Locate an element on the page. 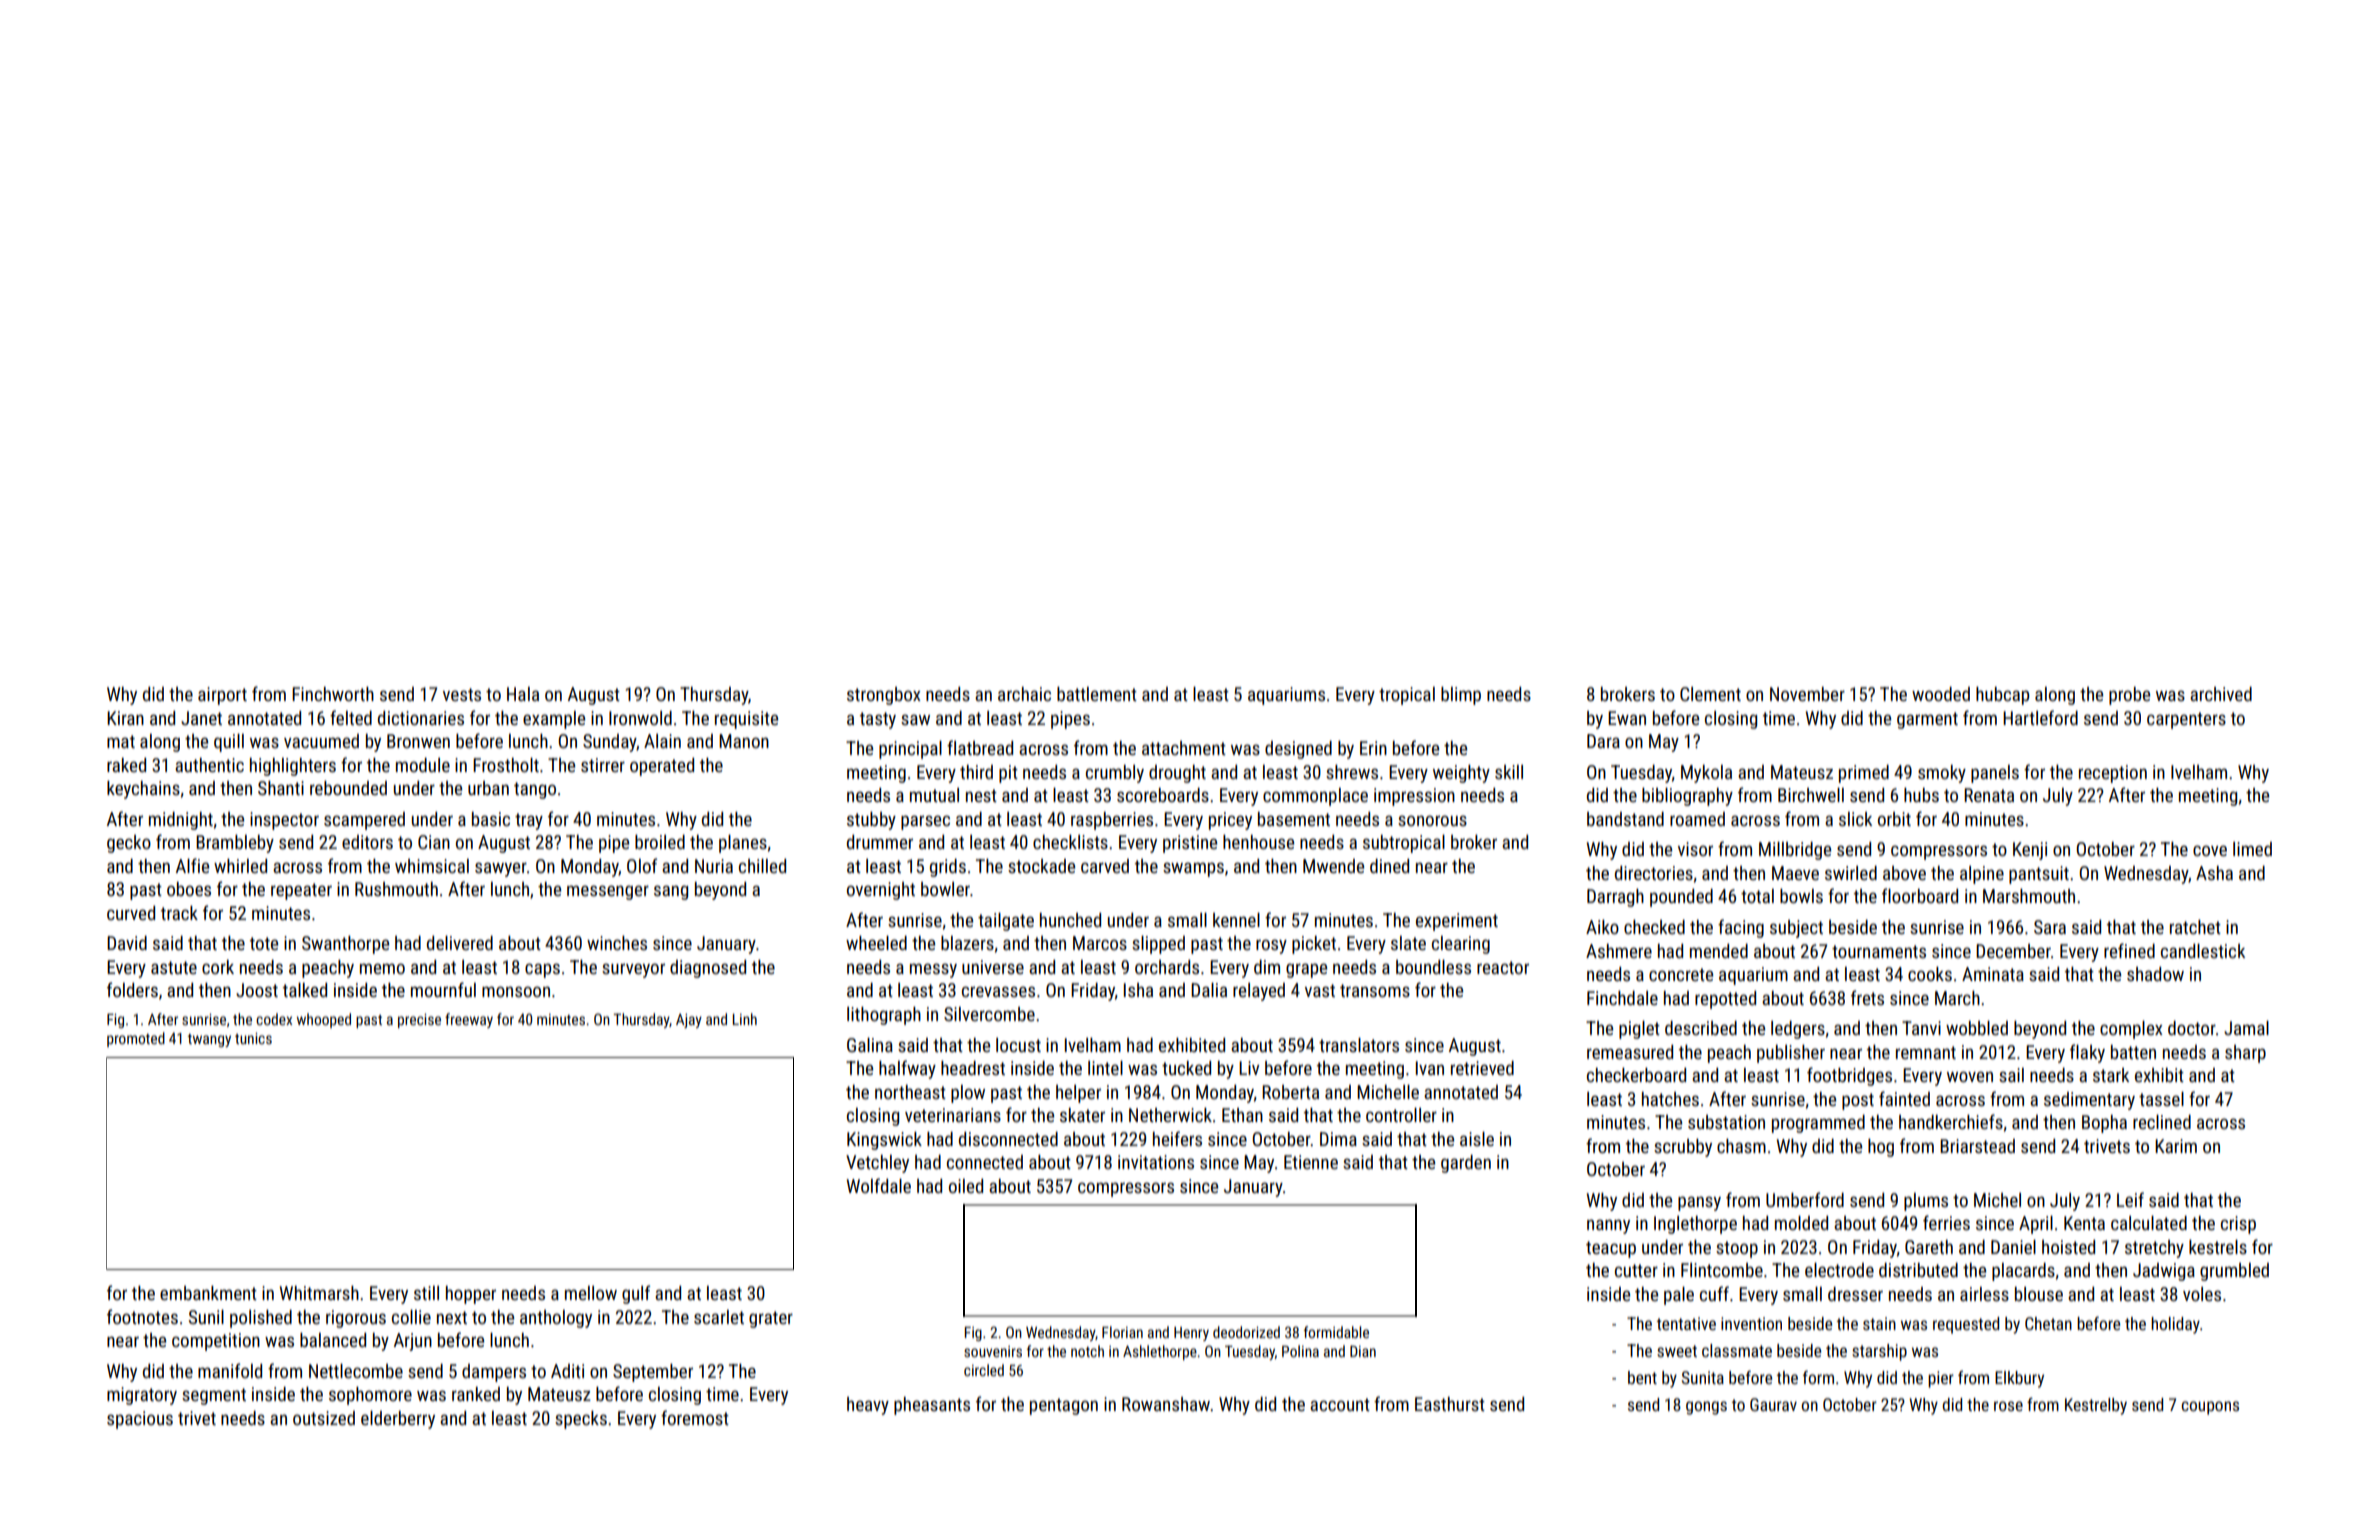 The height and width of the document is (1540, 2380). gecko is located at coordinates (129, 844).
